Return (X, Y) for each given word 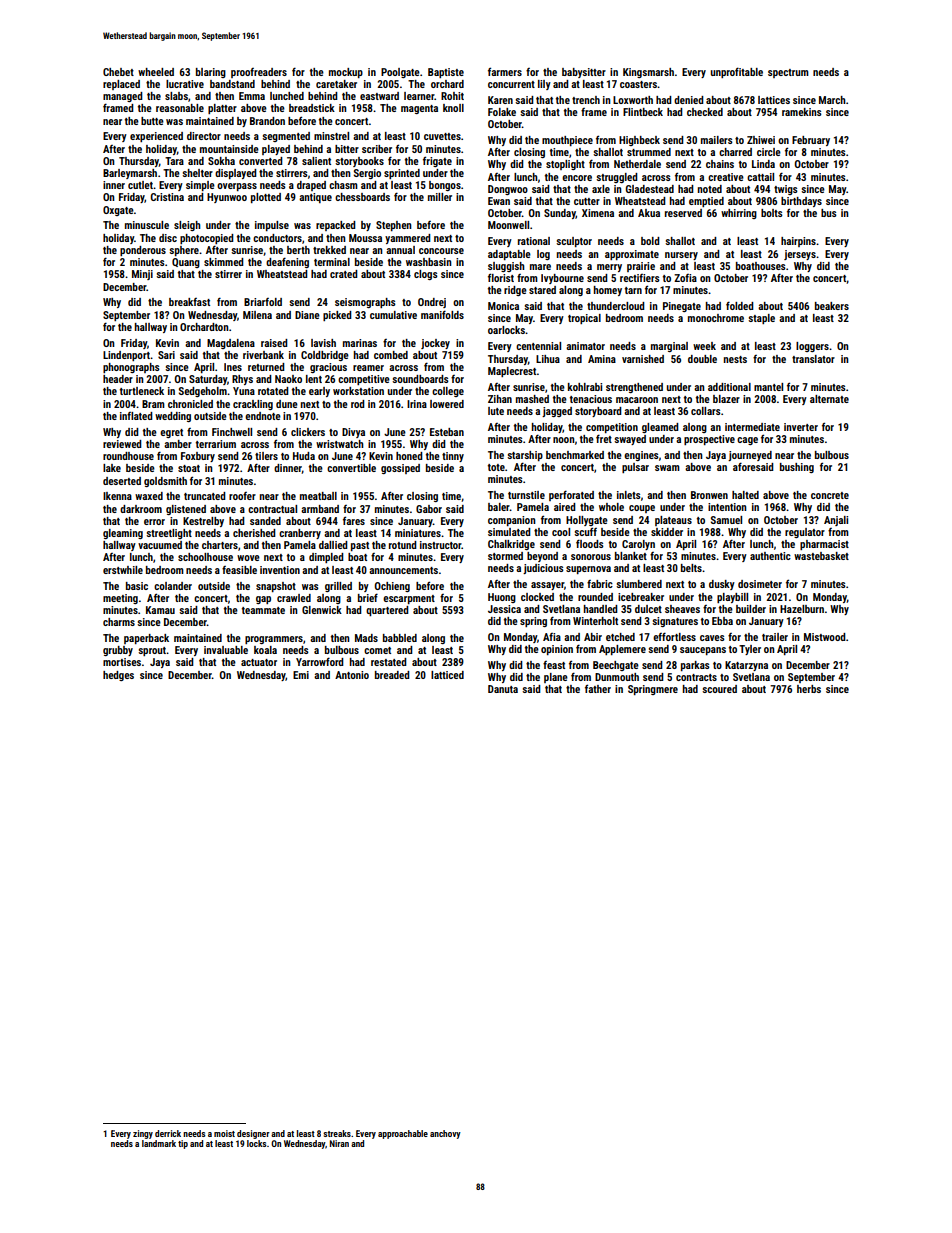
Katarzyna (746, 666)
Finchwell (232, 432)
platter (222, 109)
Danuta (503, 689)
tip (183, 1144)
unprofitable (737, 72)
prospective (709, 440)
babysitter (584, 73)
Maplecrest (512, 372)
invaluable (226, 650)
